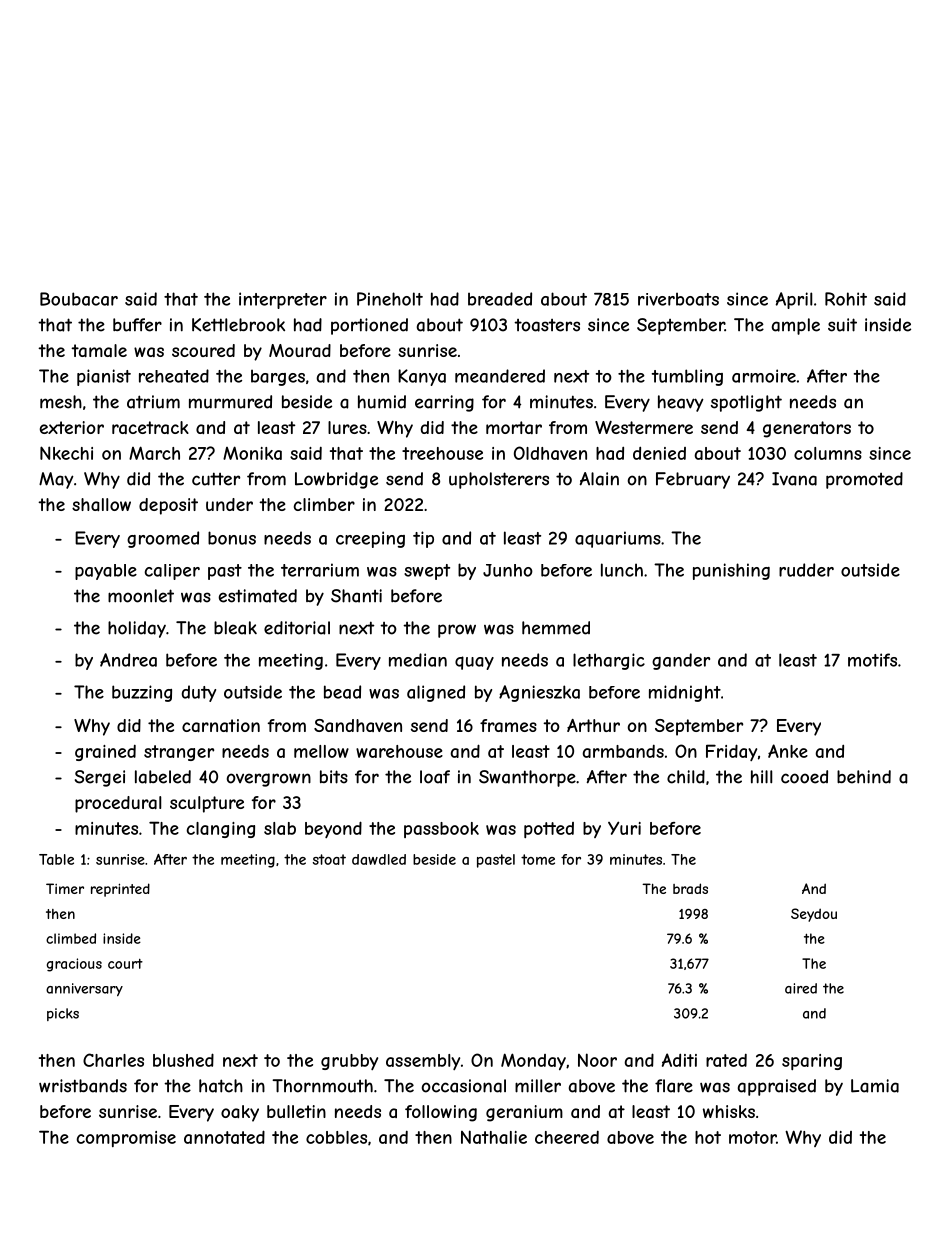 Image resolution: width=952 pixels, height=1233 pixels. What do you see at coordinates (336, 1137) in the screenshot?
I see `cobbles` at bounding box center [336, 1137].
